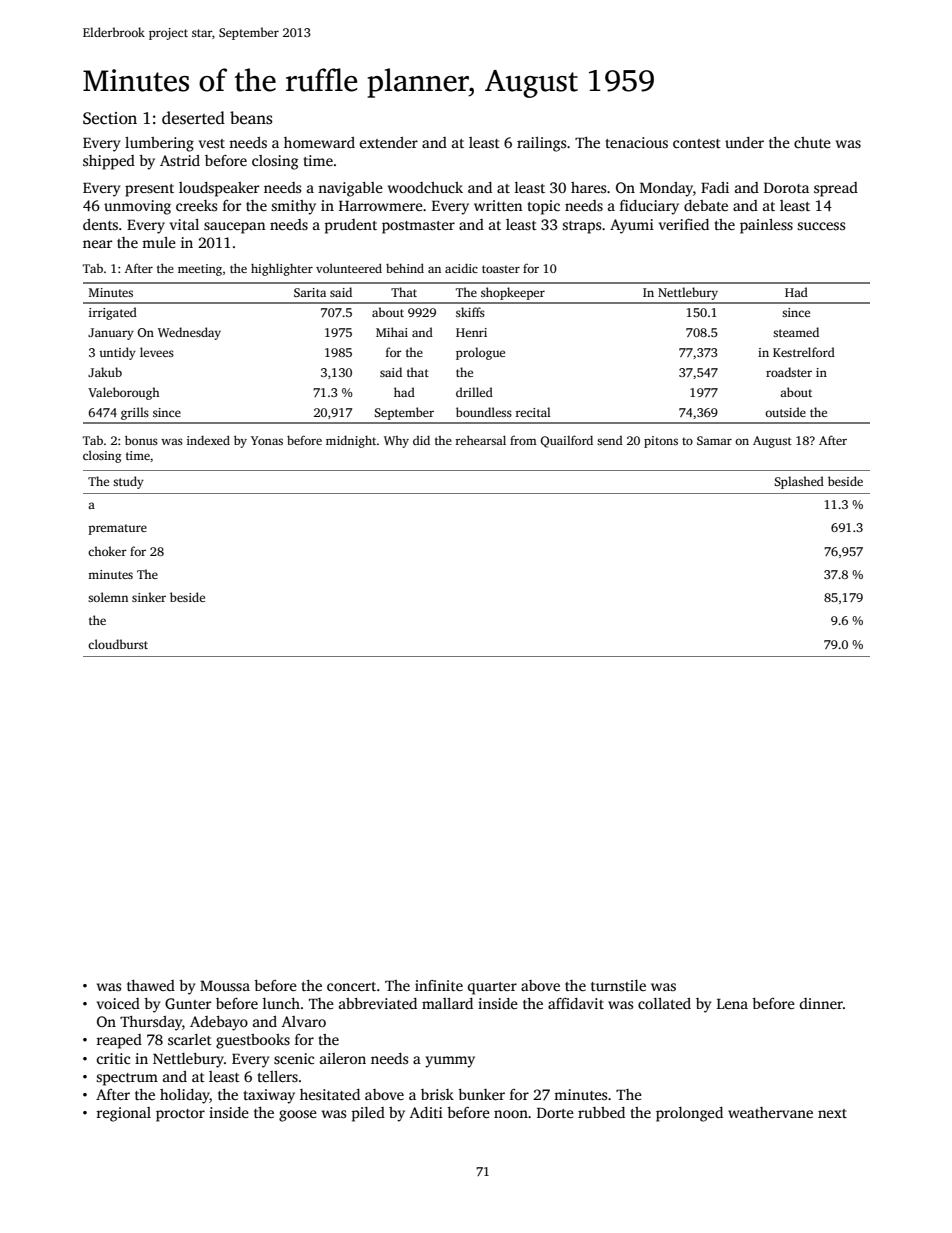  What do you see at coordinates (151, 985) in the screenshot?
I see `thawed` at bounding box center [151, 985].
